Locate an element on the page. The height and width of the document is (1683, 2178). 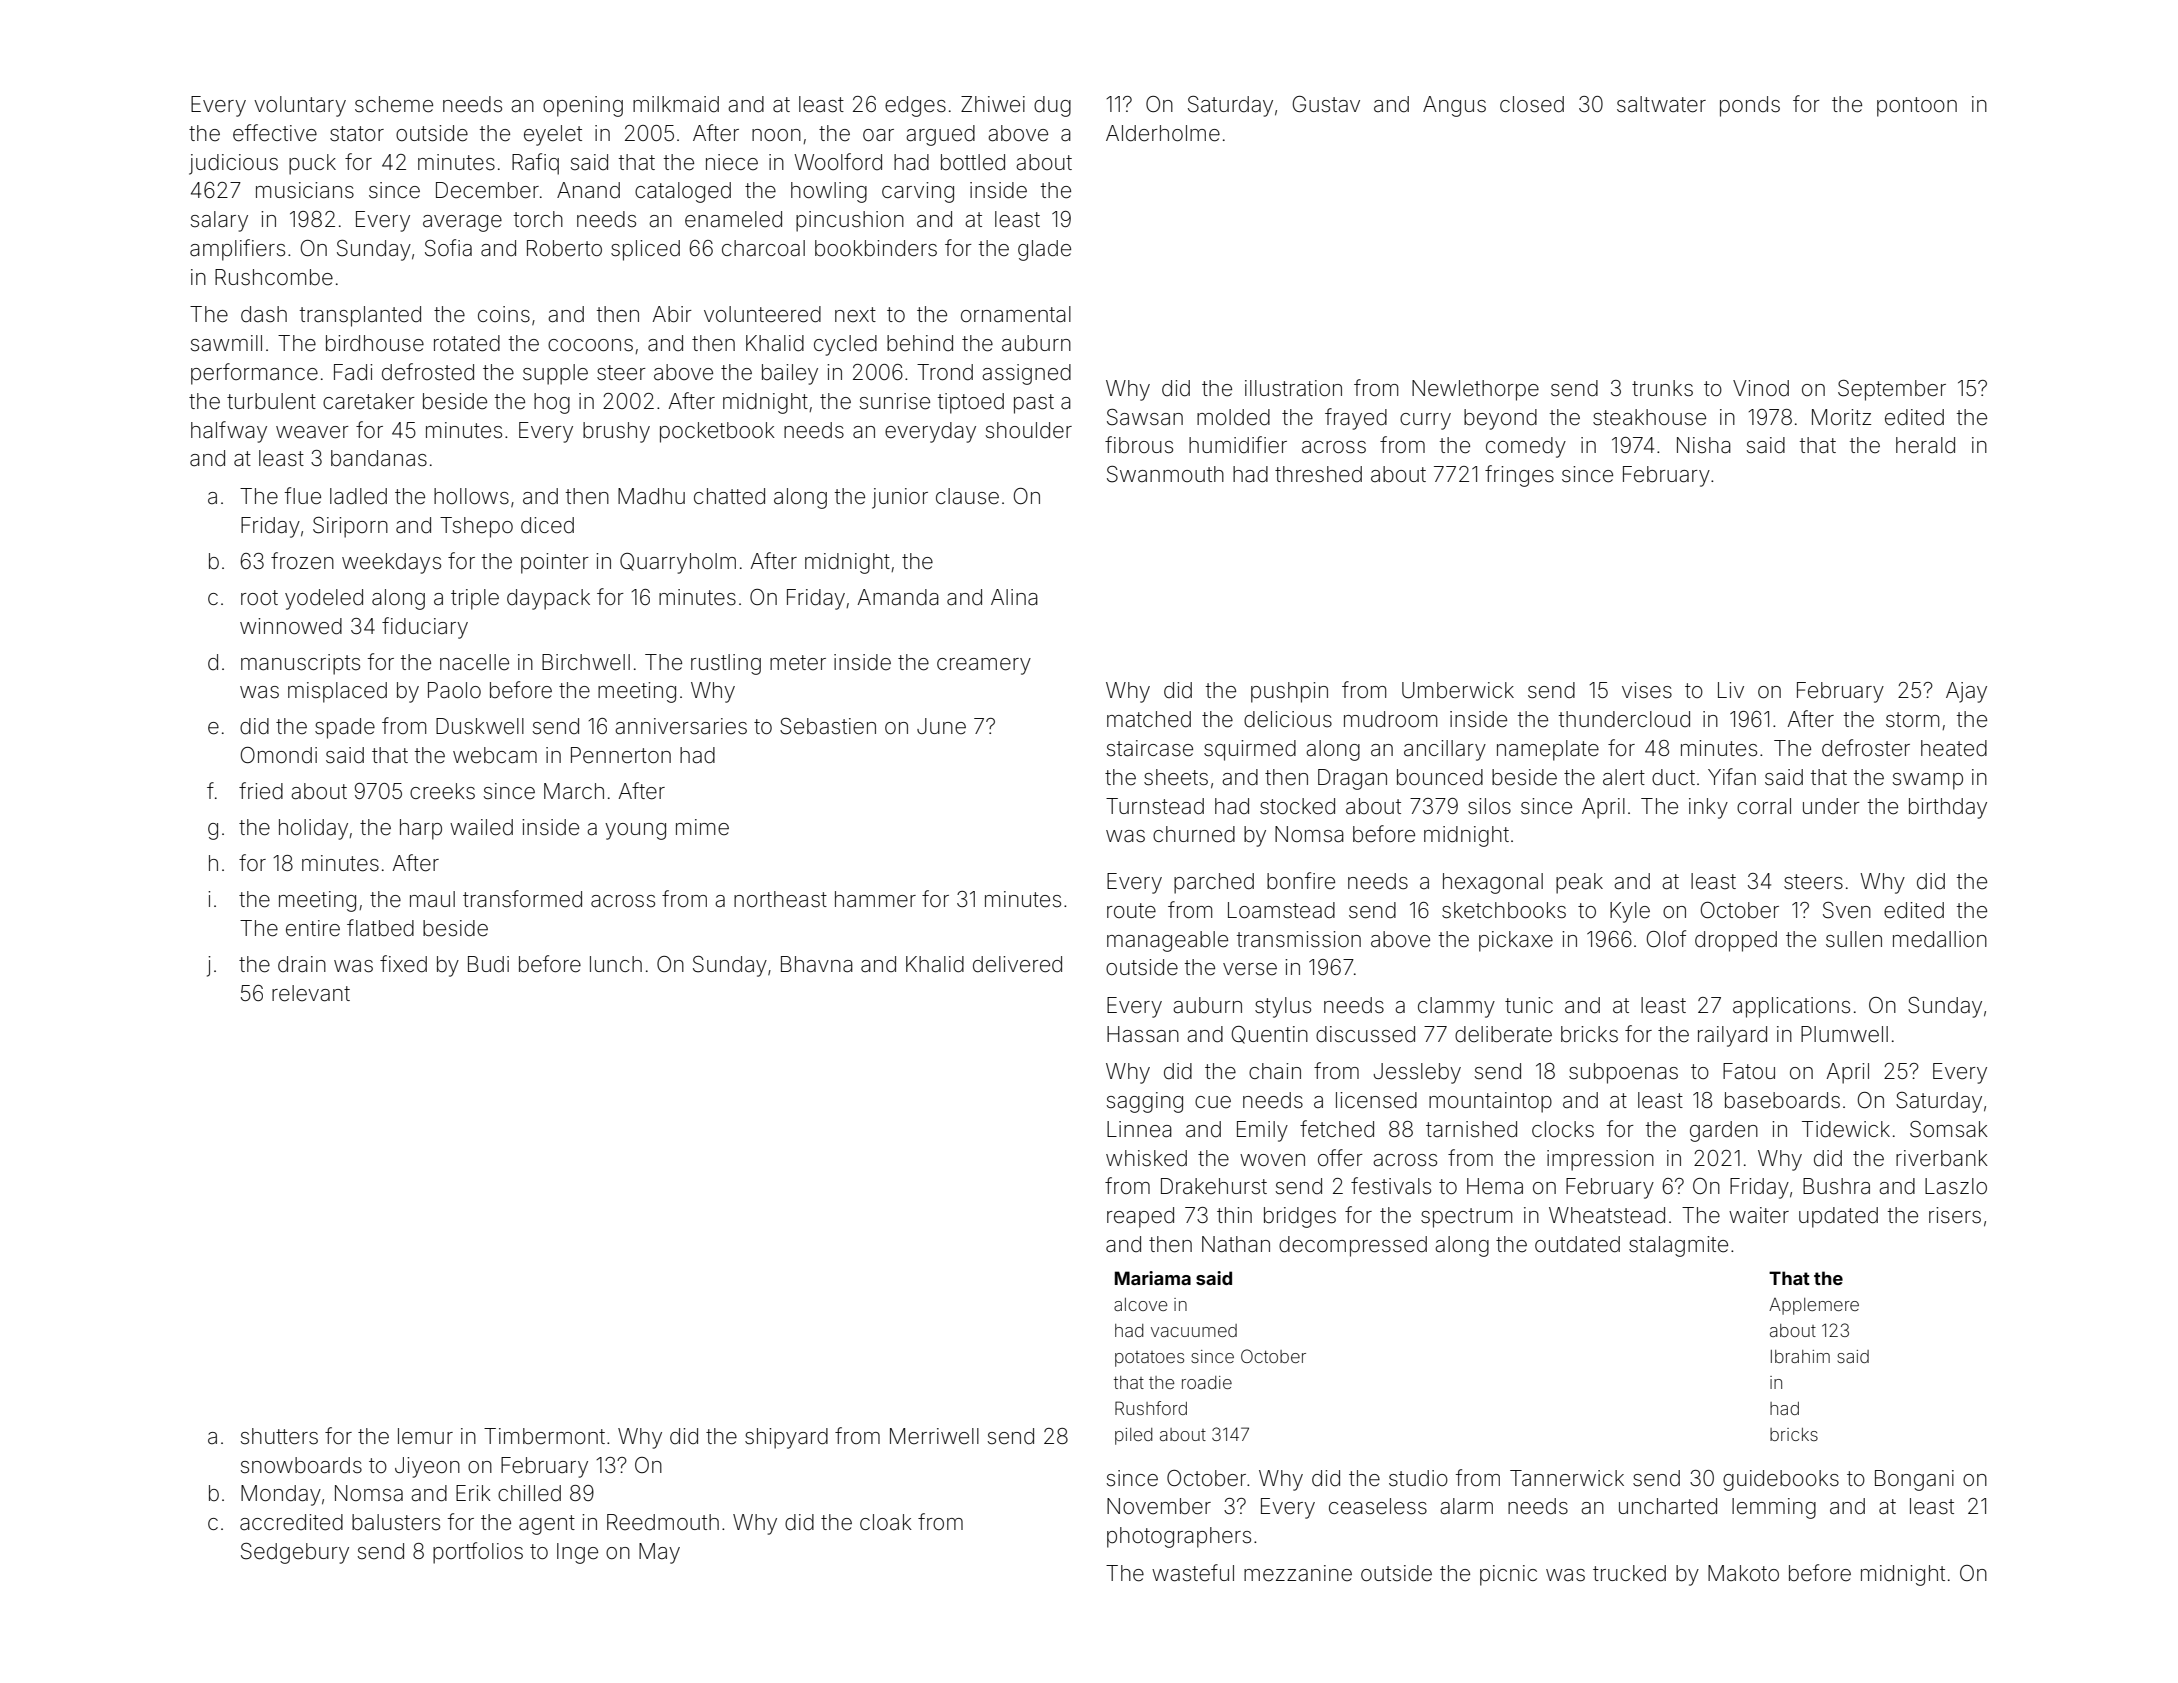
medallion is located at coordinates (1940, 939).
